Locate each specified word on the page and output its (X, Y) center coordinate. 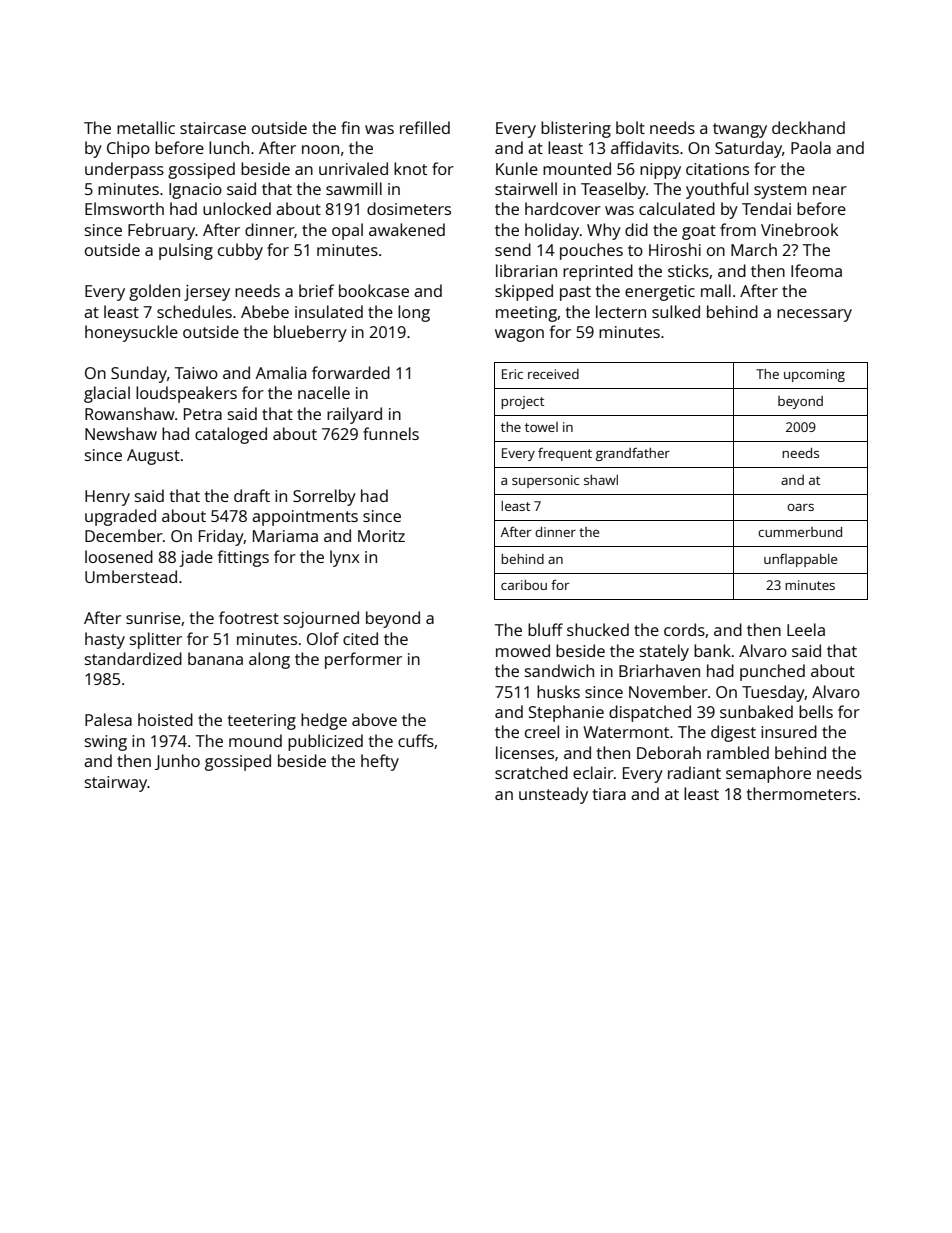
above (374, 719)
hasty (105, 640)
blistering (576, 129)
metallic (146, 127)
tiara (609, 794)
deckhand (808, 127)
